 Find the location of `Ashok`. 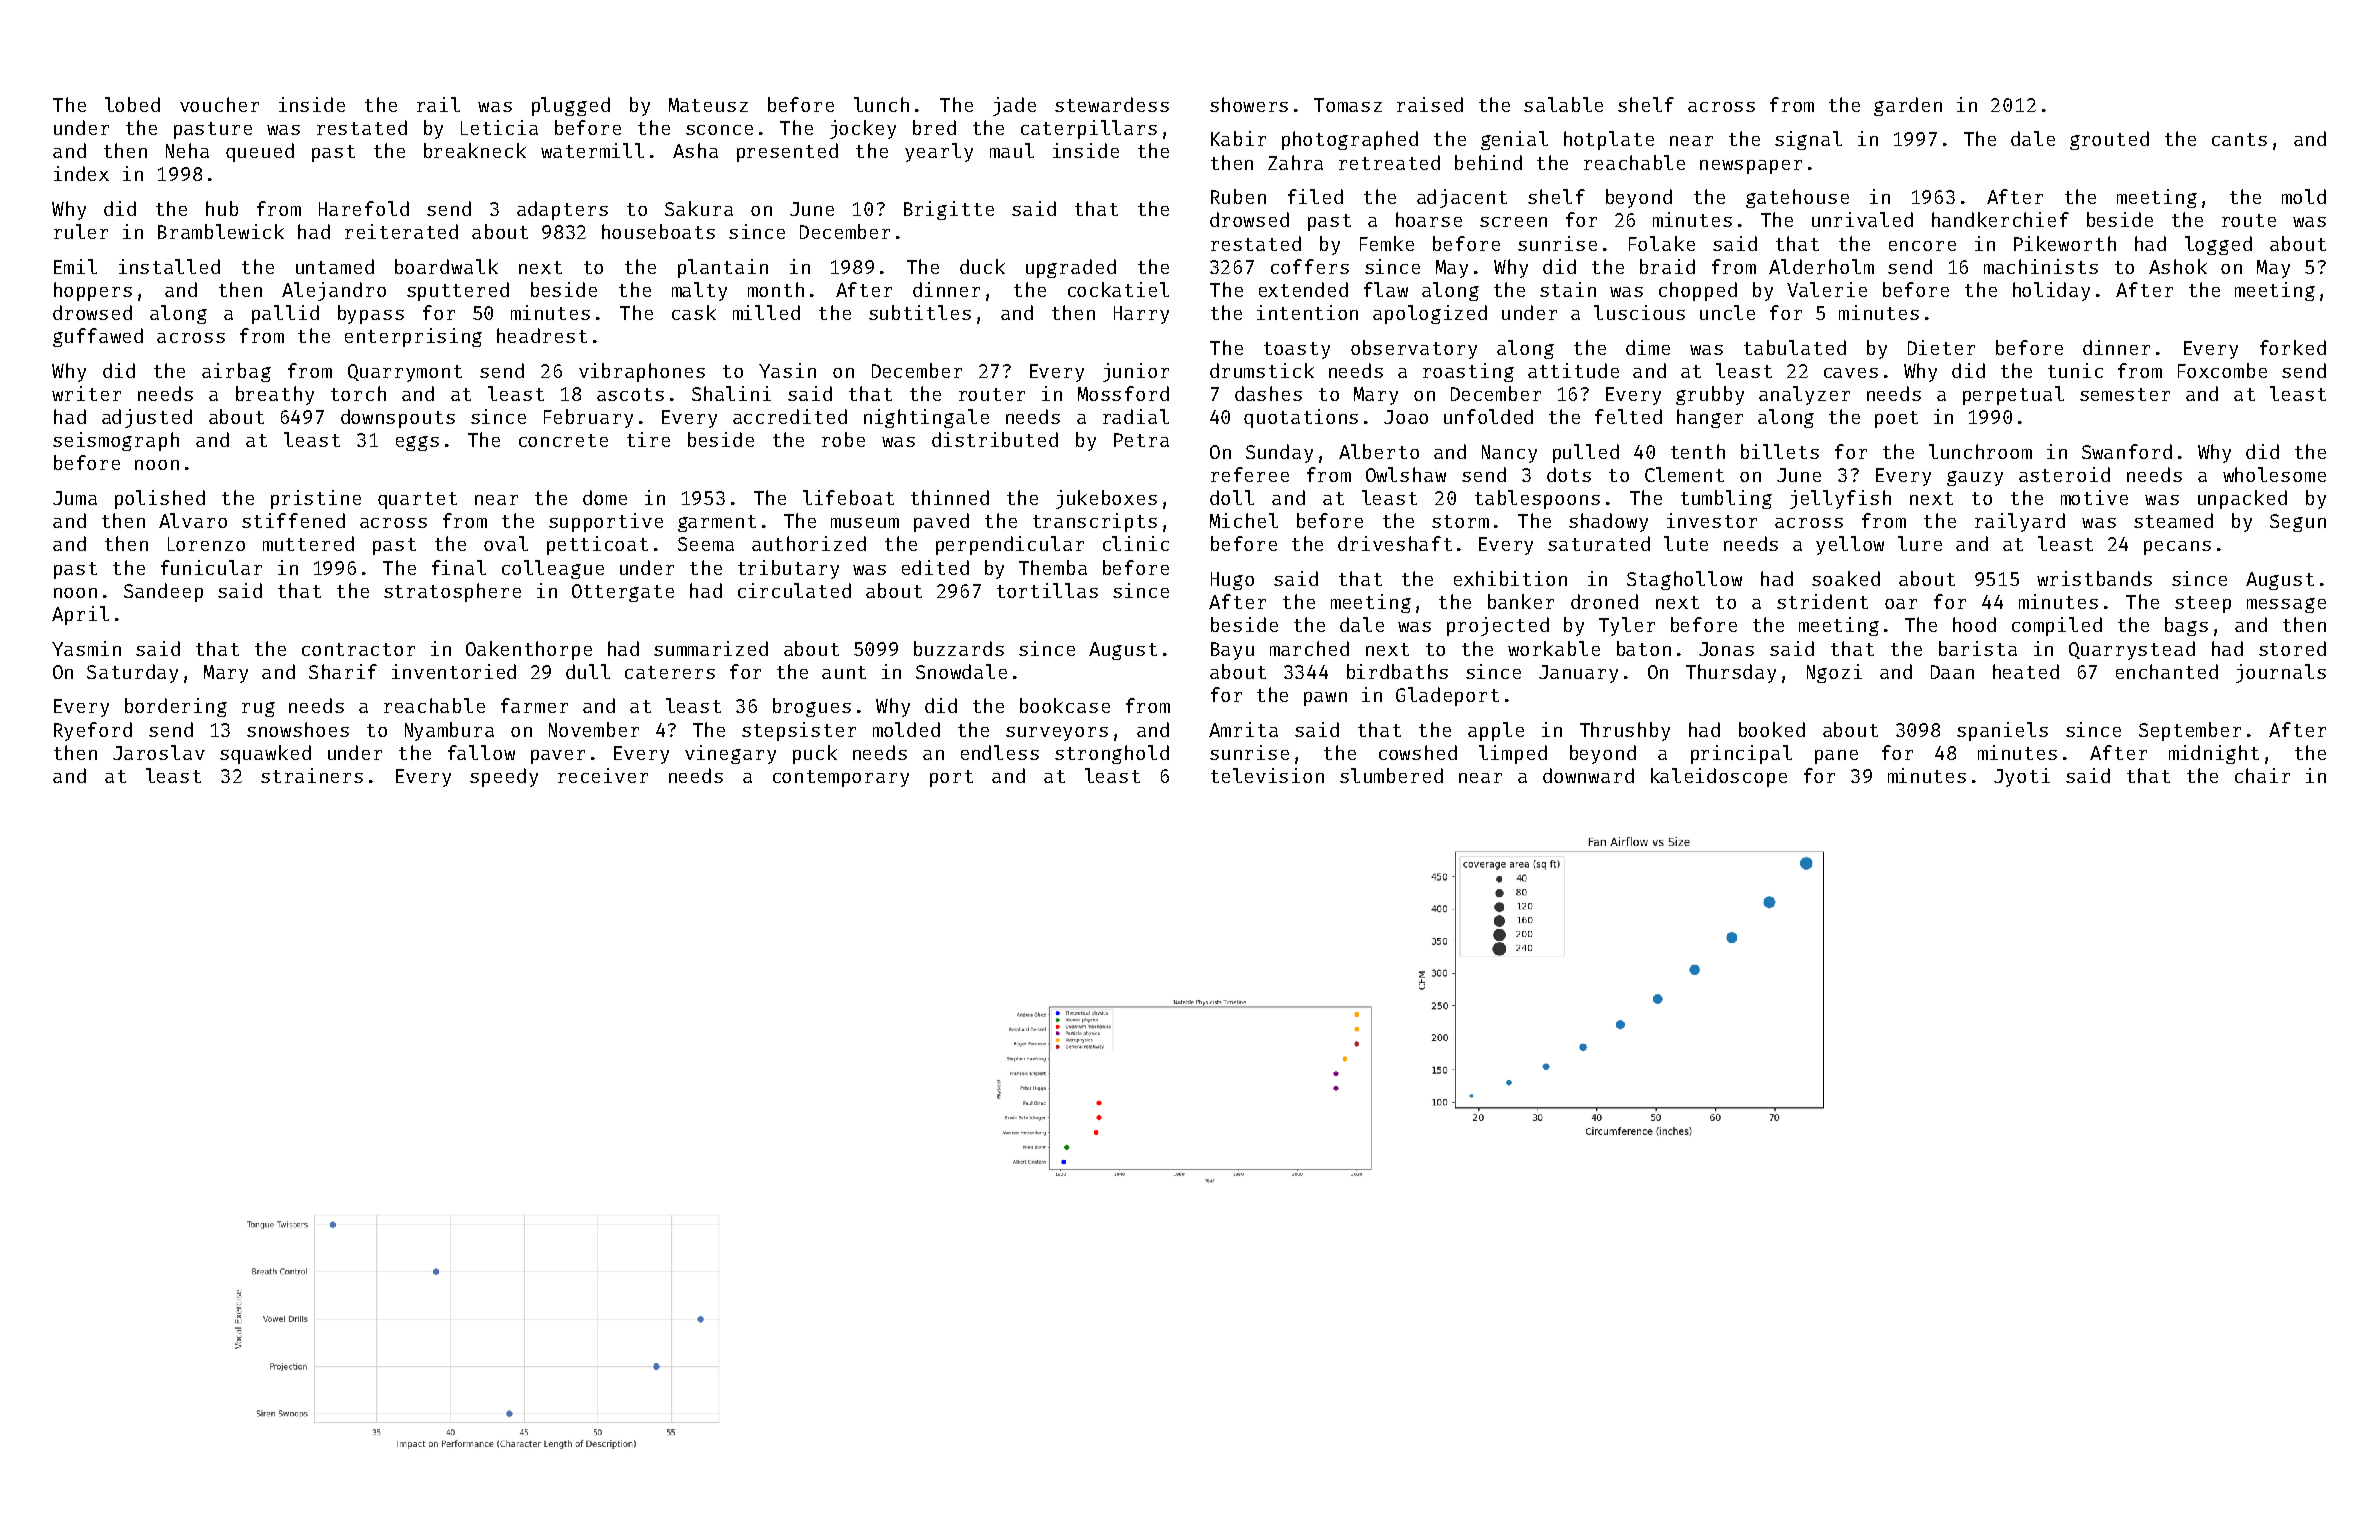

Ashok is located at coordinates (2178, 266).
